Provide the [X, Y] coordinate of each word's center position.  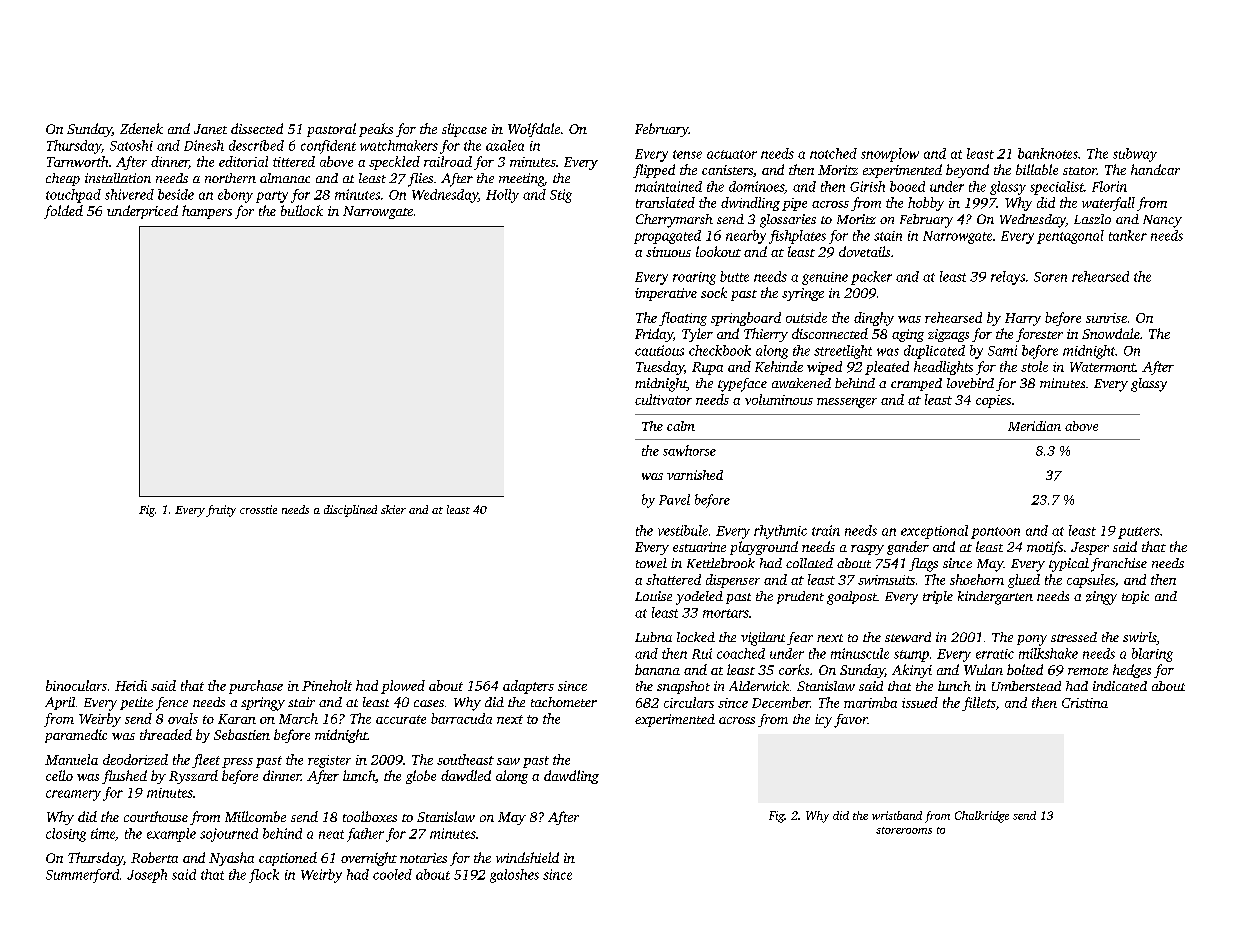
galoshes [514, 876]
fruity [221, 511]
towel [651, 563]
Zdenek [141, 128]
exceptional [934, 532]
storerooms [904, 830]
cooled [392, 874]
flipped [654, 171]
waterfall [1108, 204]
